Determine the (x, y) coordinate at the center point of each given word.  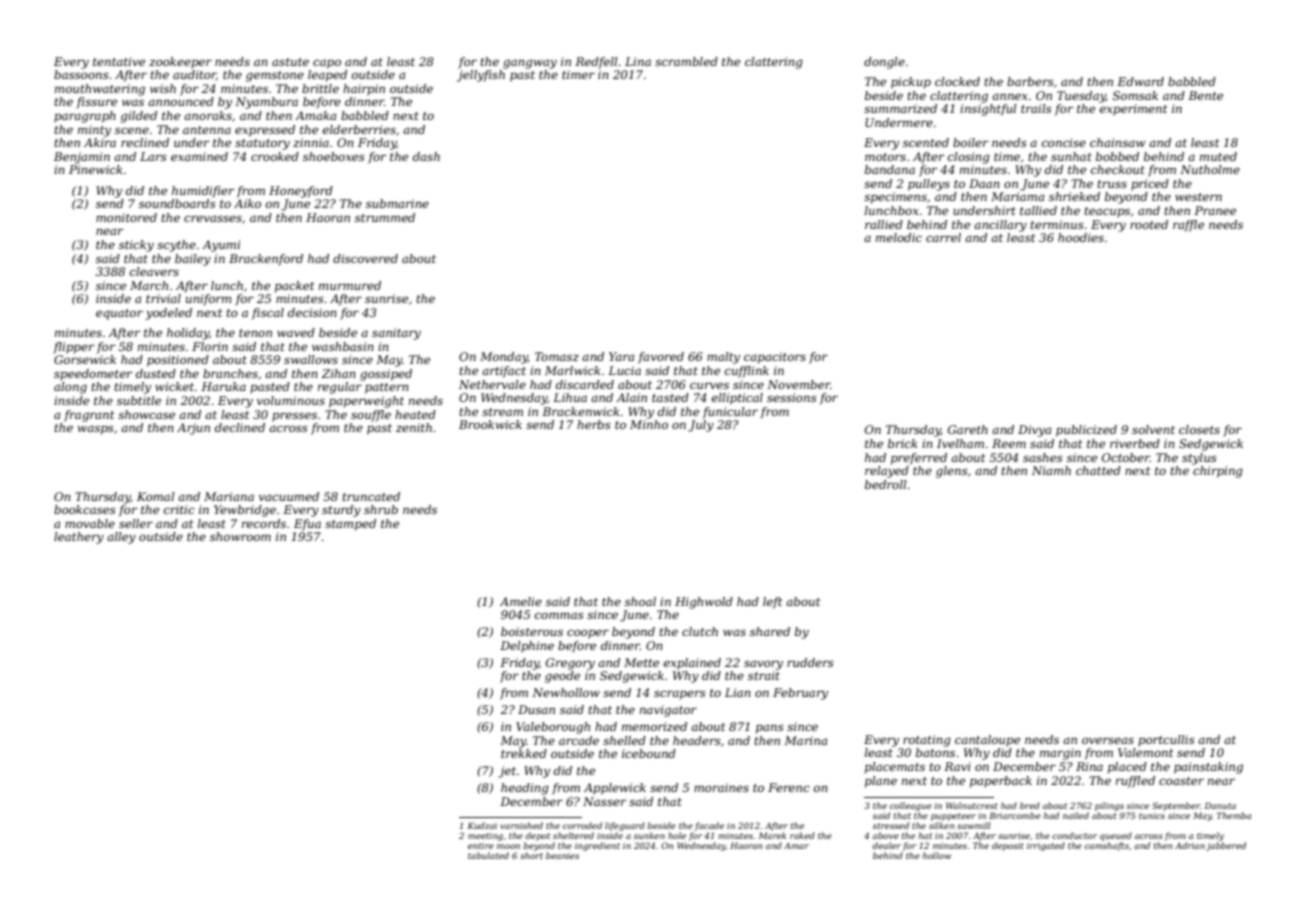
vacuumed (289, 496)
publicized (1086, 431)
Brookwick (490, 424)
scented (926, 142)
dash (426, 156)
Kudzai (482, 825)
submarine (397, 203)
